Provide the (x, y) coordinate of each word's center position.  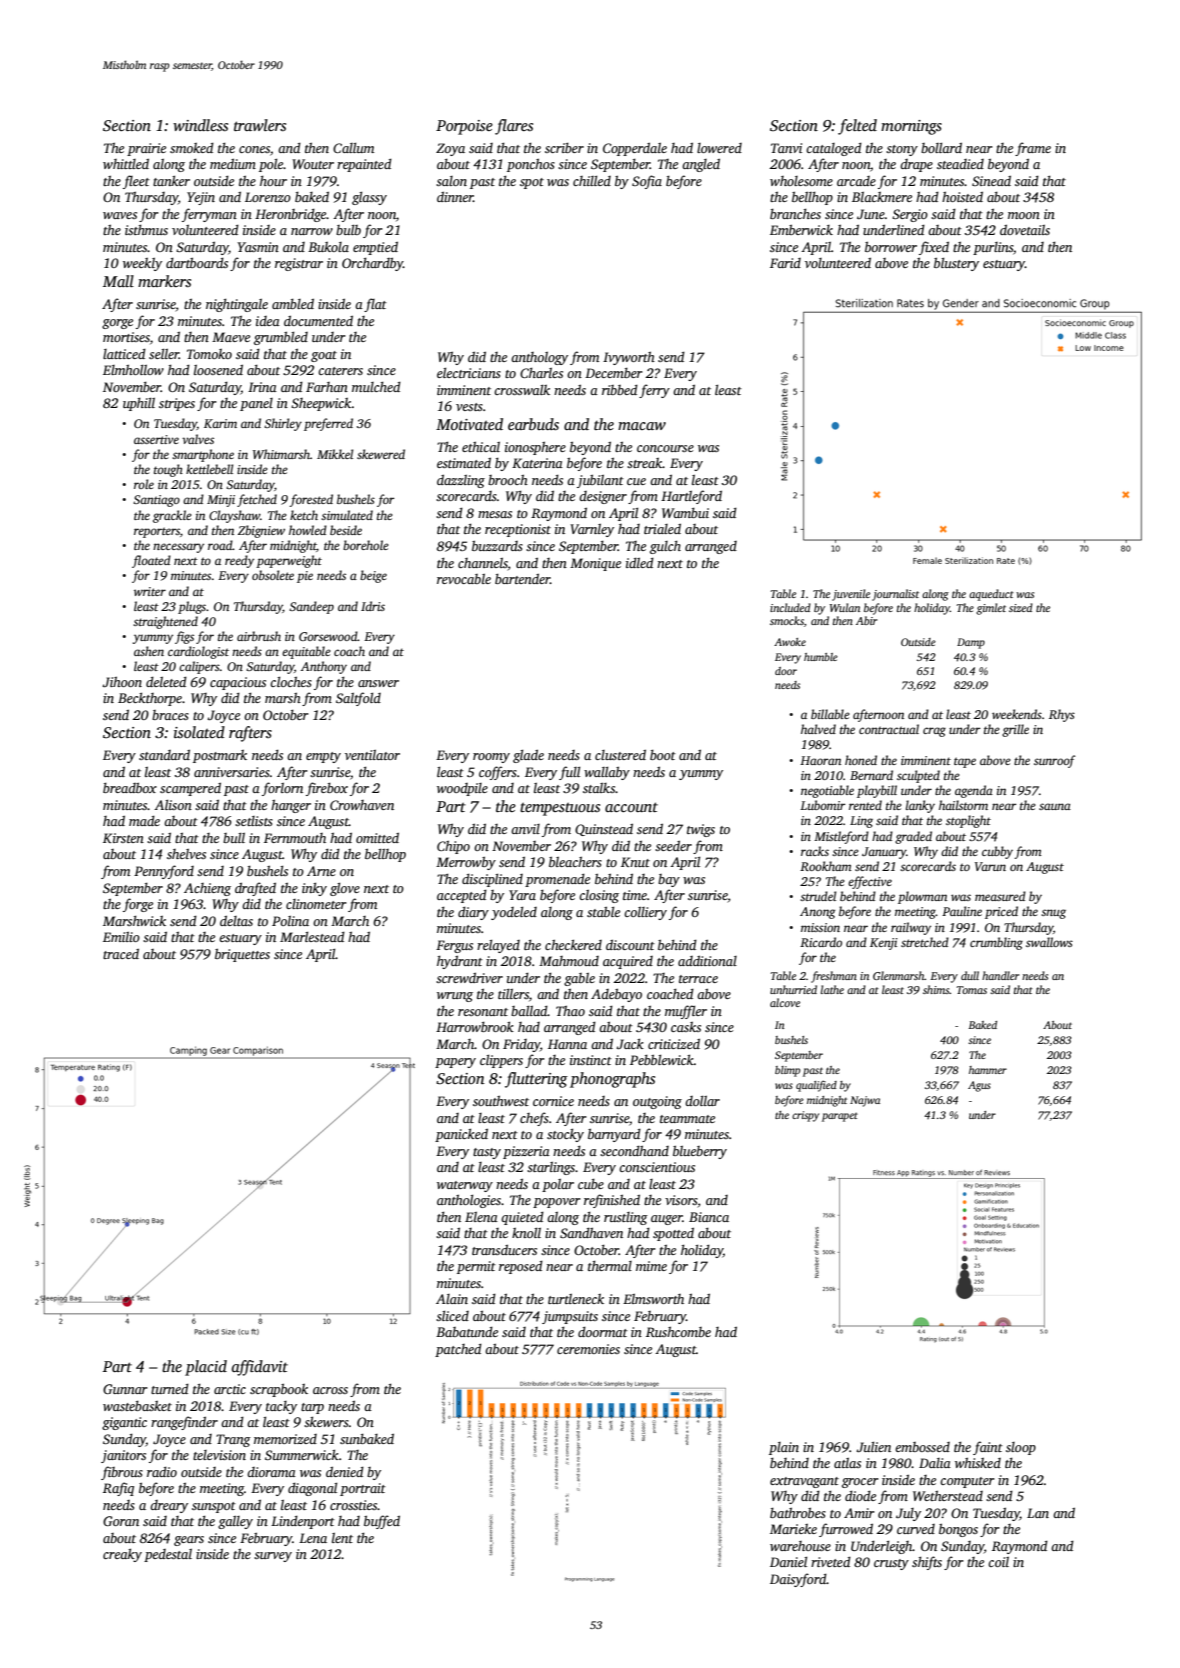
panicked (461, 1135)
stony (902, 150)
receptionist (518, 530)
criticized (674, 1043)
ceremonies (588, 1349)
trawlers (260, 125)
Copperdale (635, 149)
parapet (840, 1117)
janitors (123, 1456)
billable (830, 714)
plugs (192, 607)
